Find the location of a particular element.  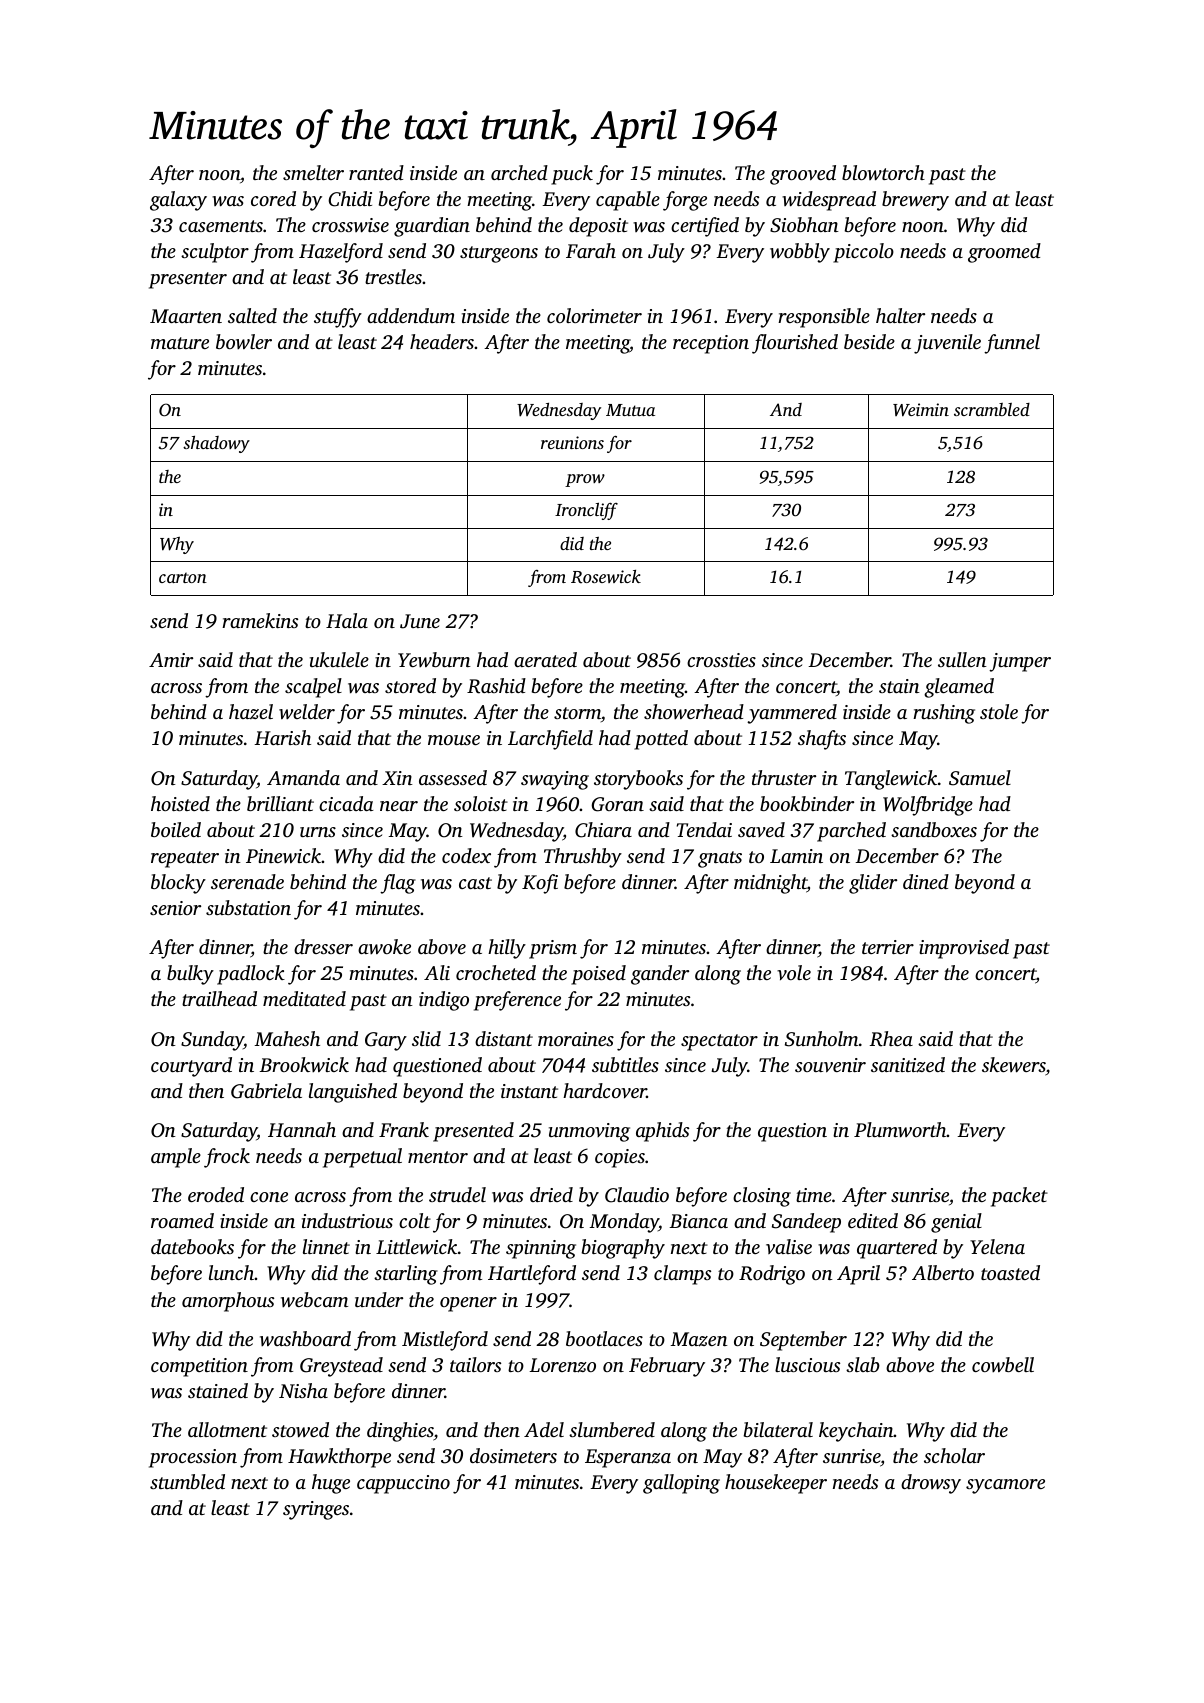

colorimeter is located at coordinates (594, 315).
